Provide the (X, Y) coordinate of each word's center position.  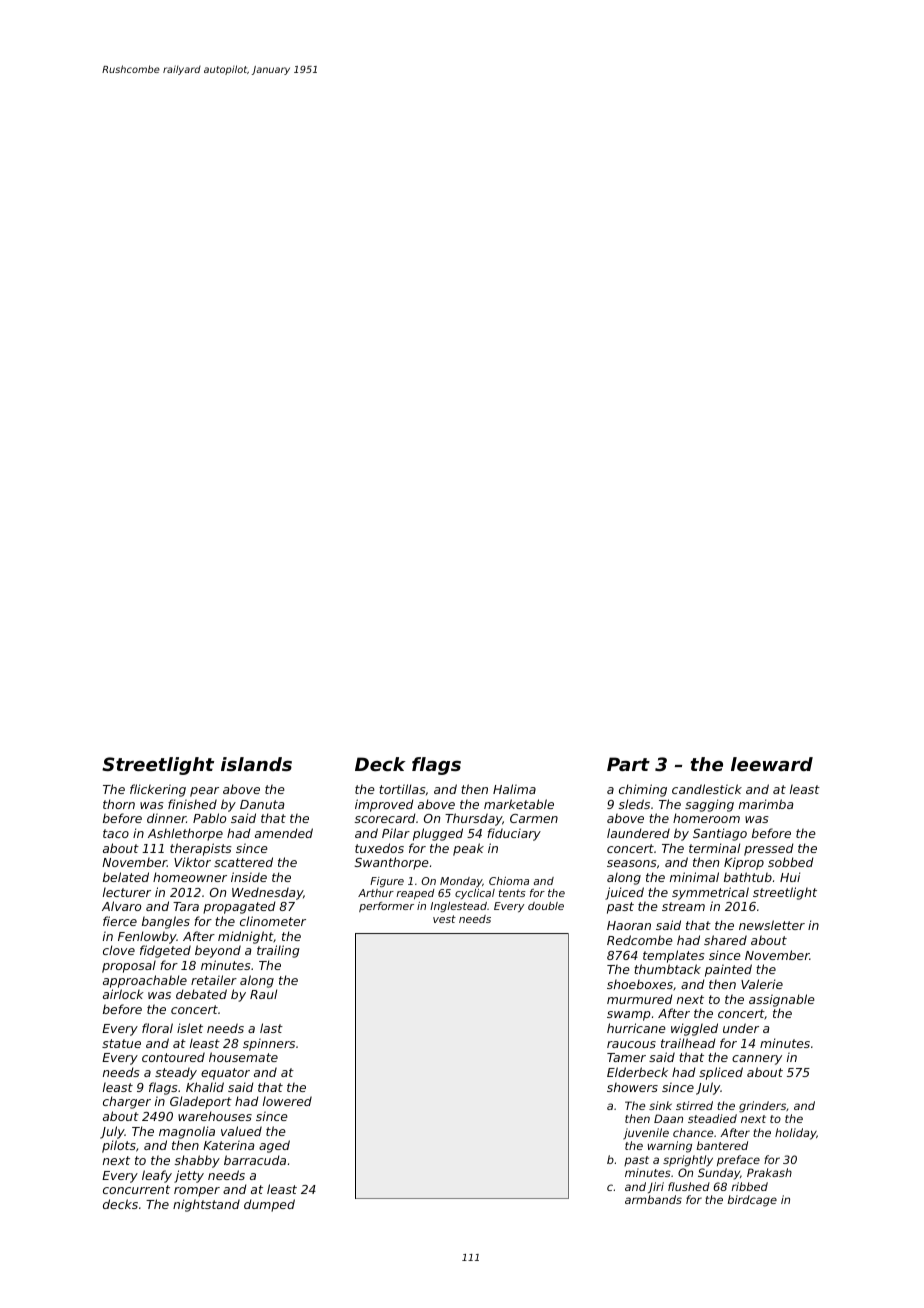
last (271, 1028)
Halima (514, 789)
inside (249, 877)
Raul (263, 994)
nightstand (206, 1205)
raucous (631, 1044)
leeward (772, 764)
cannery (757, 1060)
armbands (653, 1199)
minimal (694, 877)
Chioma (509, 881)
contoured (173, 1057)
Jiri (656, 1187)
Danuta (262, 804)
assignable (782, 1000)
